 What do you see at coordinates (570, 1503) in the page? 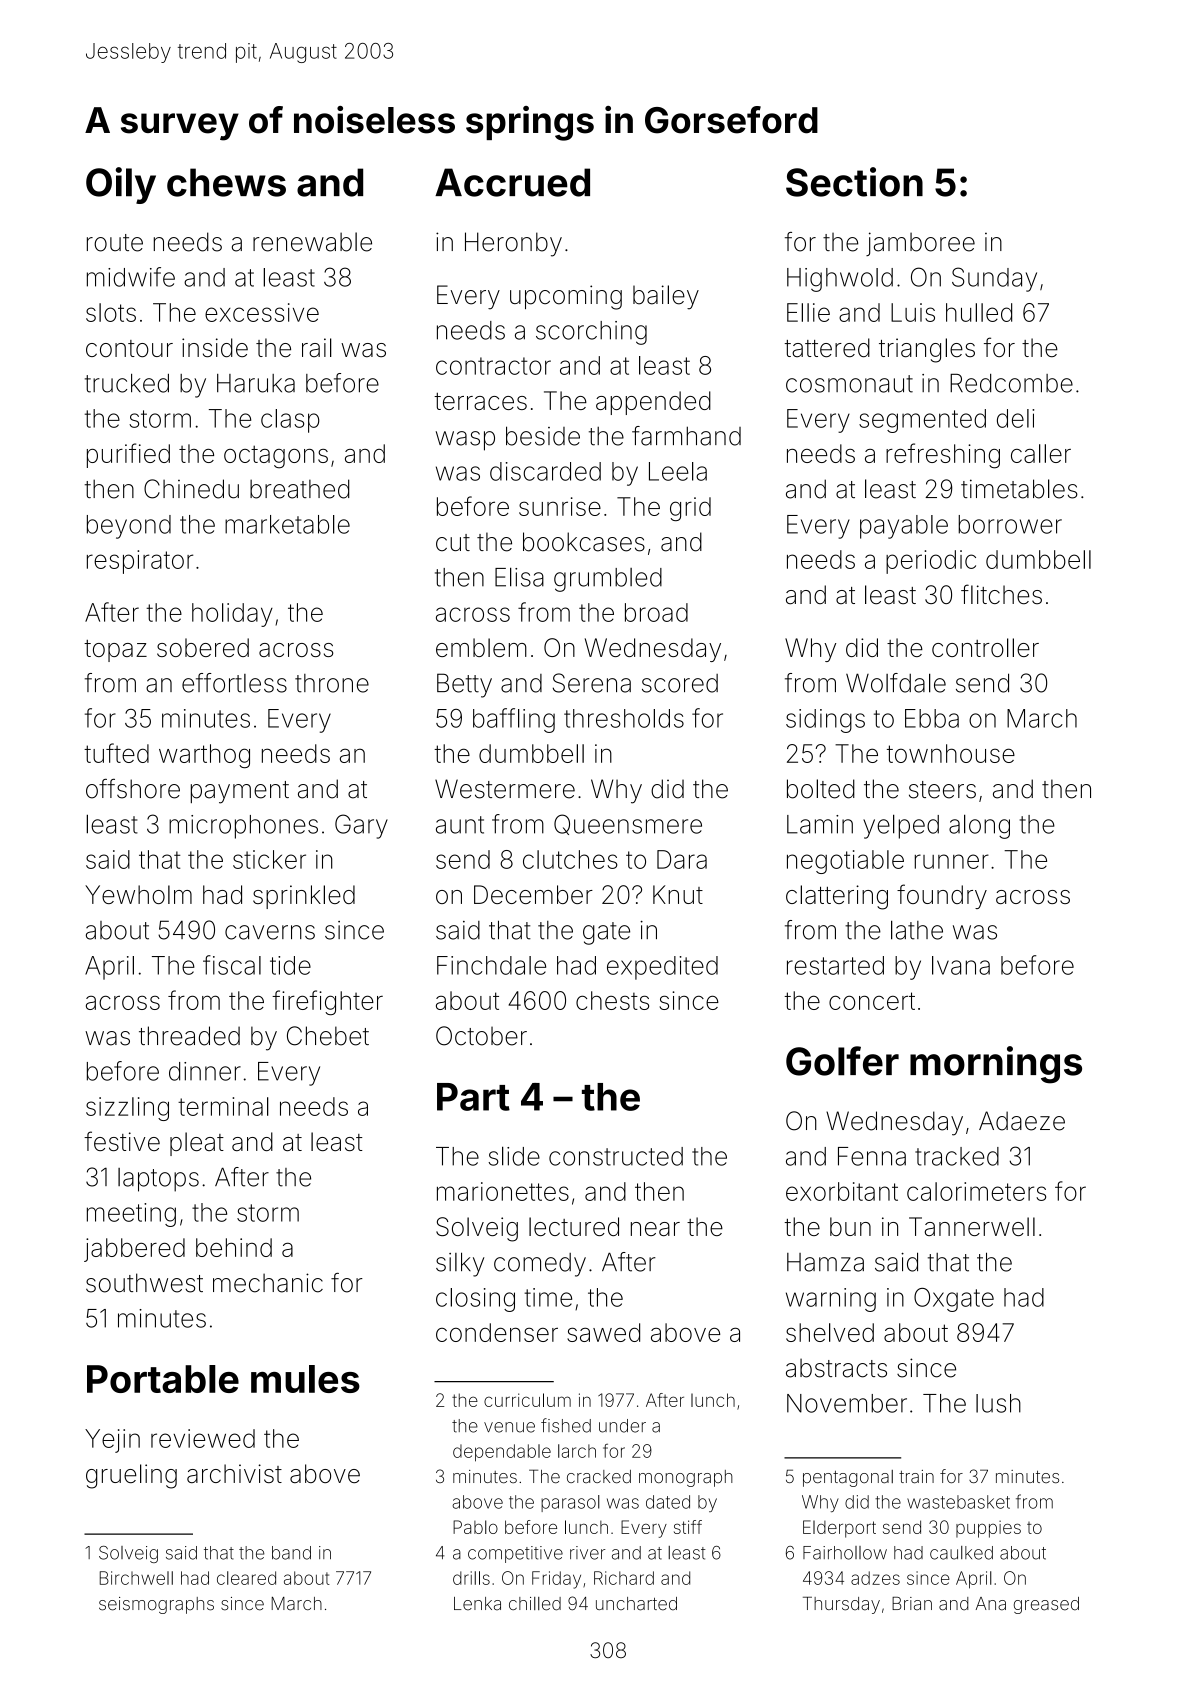
I see `parasol` at bounding box center [570, 1503].
